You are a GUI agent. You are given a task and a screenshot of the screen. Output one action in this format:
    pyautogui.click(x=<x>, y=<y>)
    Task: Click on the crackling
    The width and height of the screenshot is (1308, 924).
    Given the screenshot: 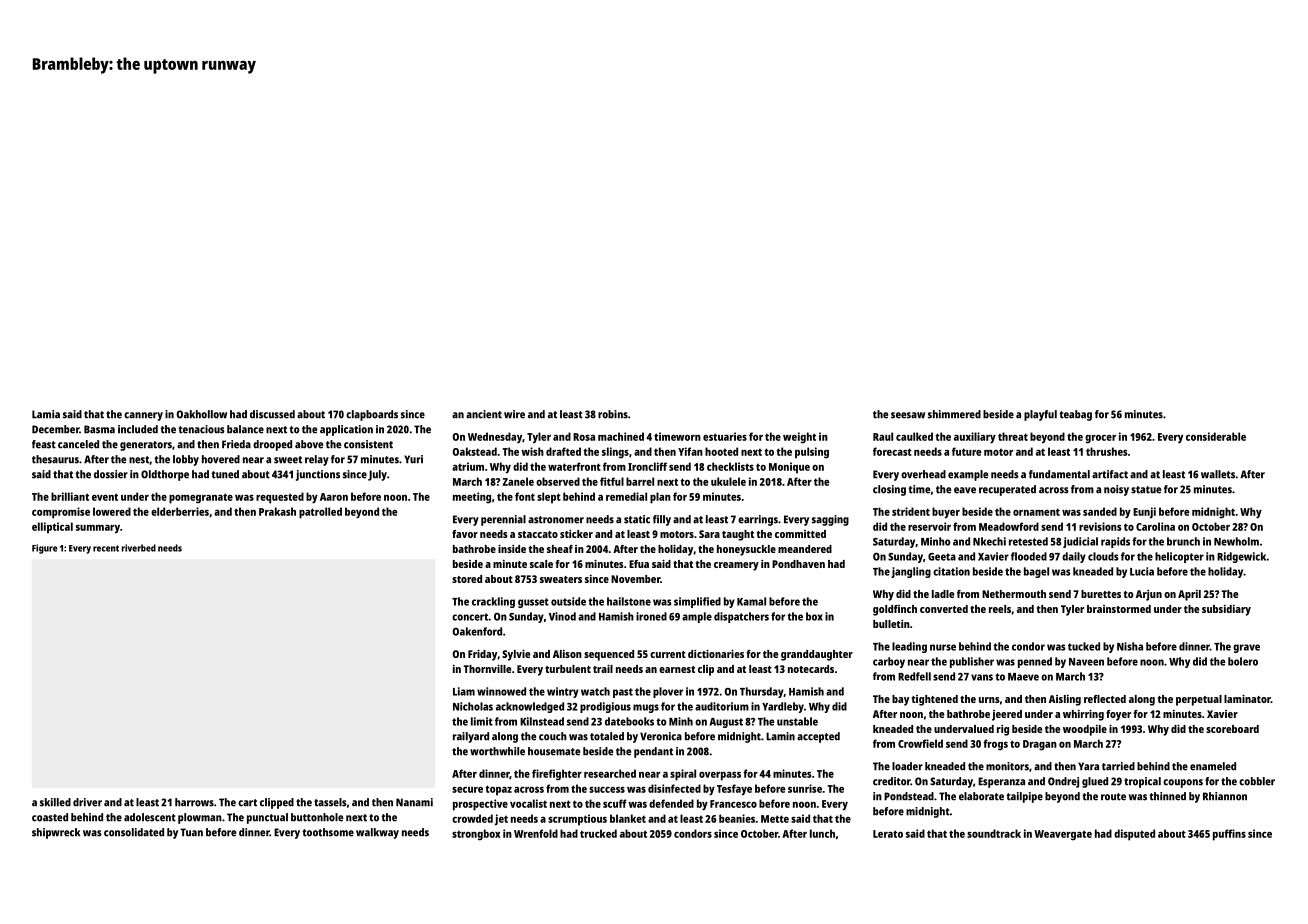 What is the action you would take?
    pyautogui.click(x=493, y=602)
